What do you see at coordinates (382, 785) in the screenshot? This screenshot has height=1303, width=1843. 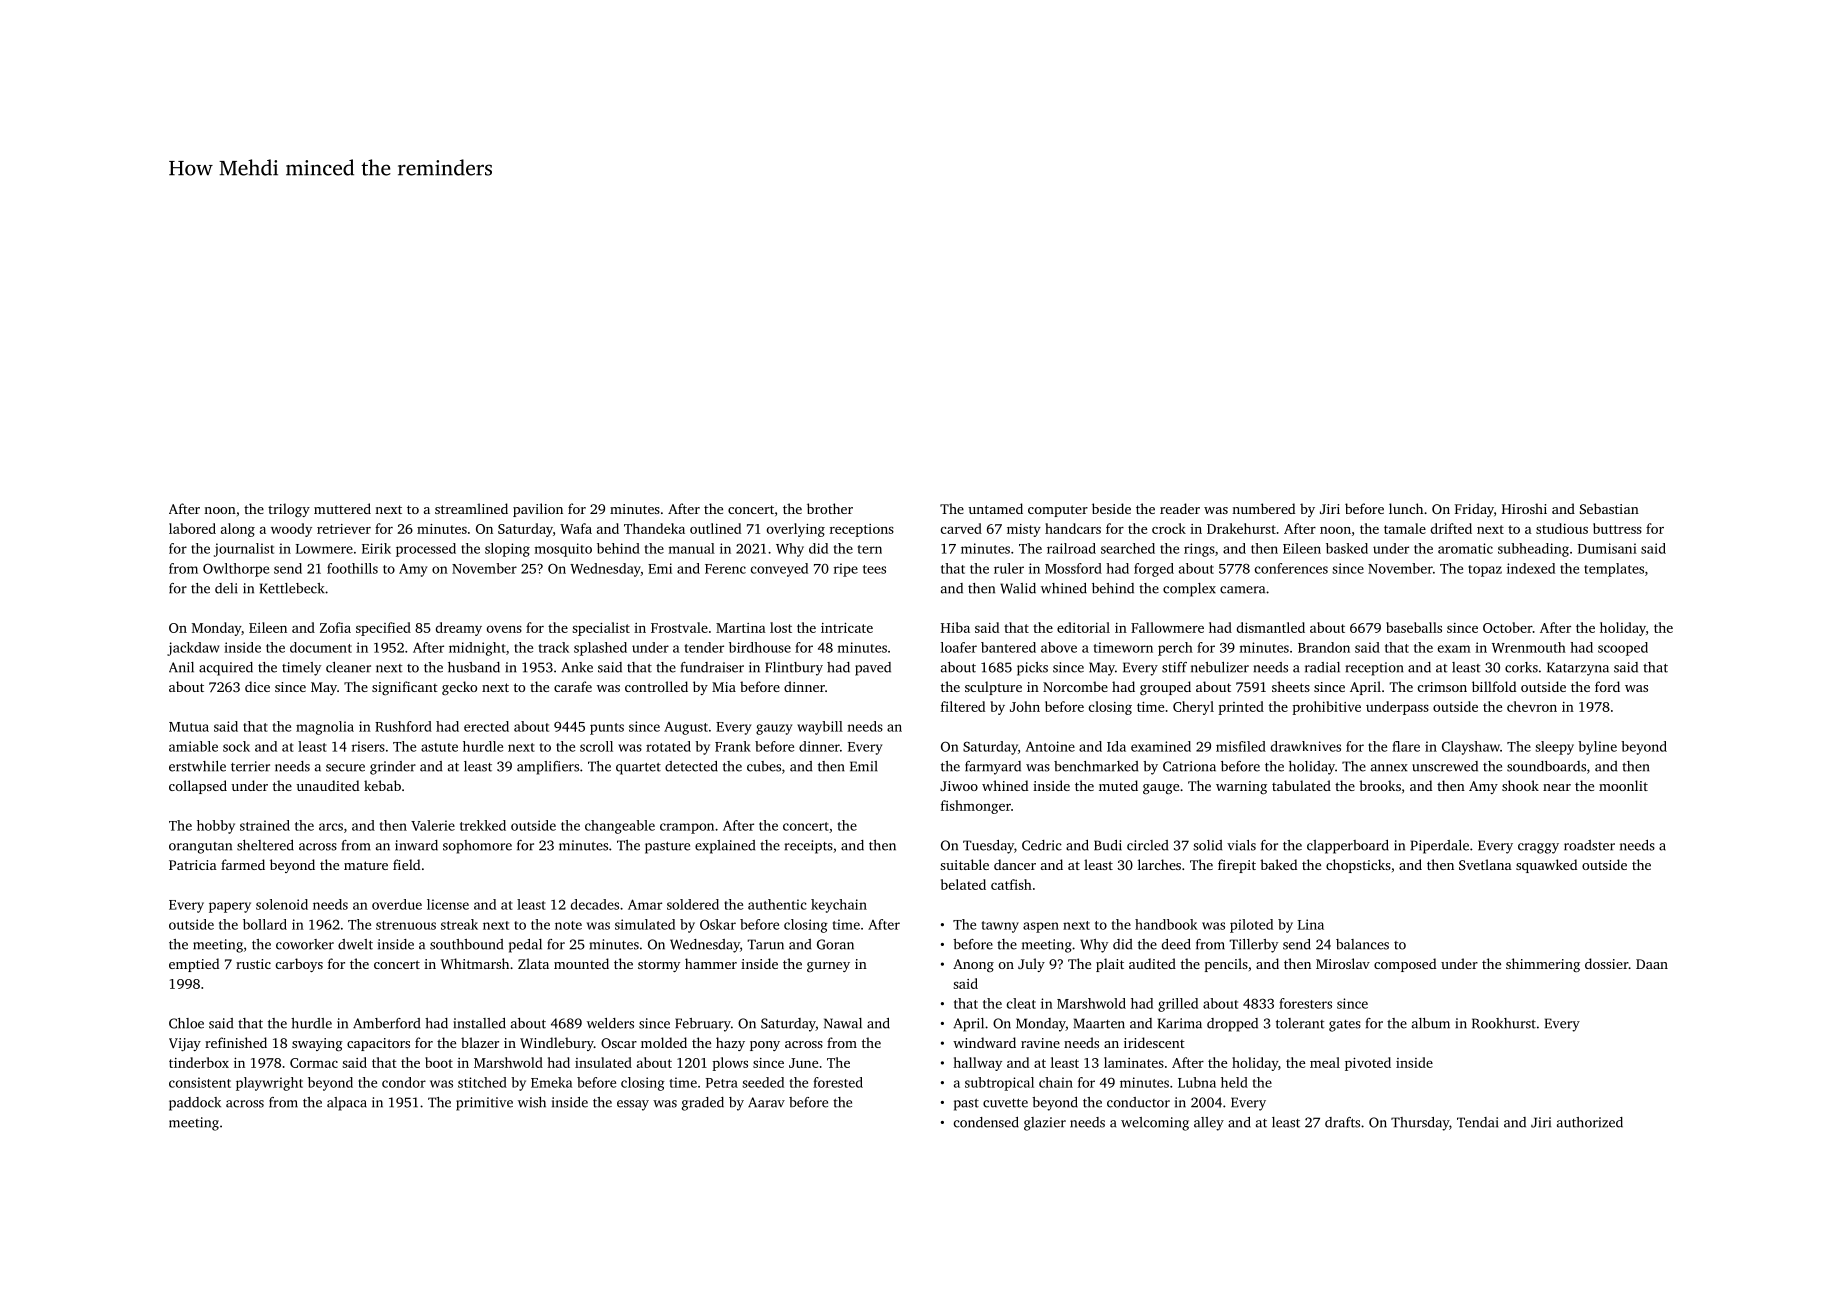 I see `kebab` at bounding box center [382, 785].
